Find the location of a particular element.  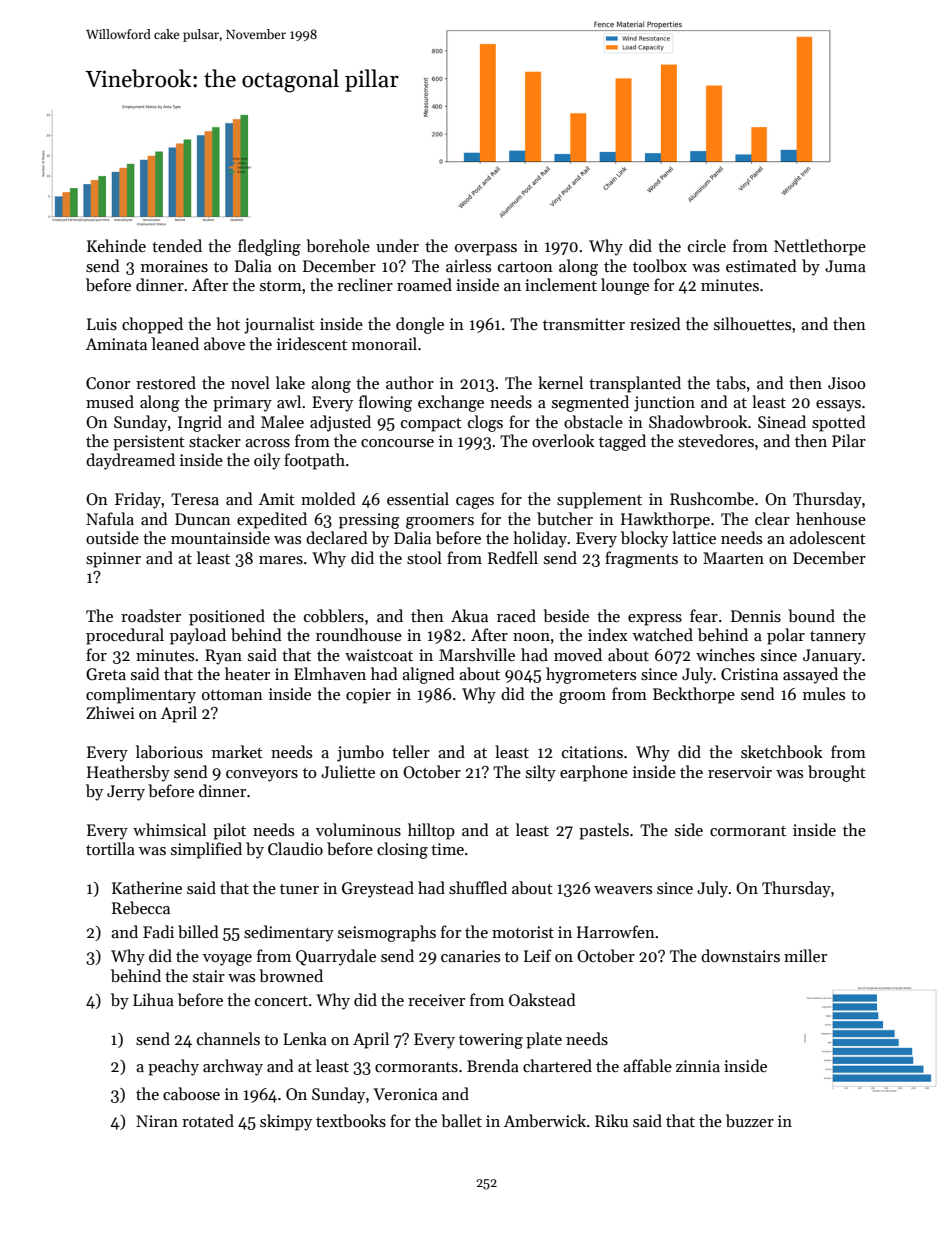

inclement is located at coordinates (561, 284).
